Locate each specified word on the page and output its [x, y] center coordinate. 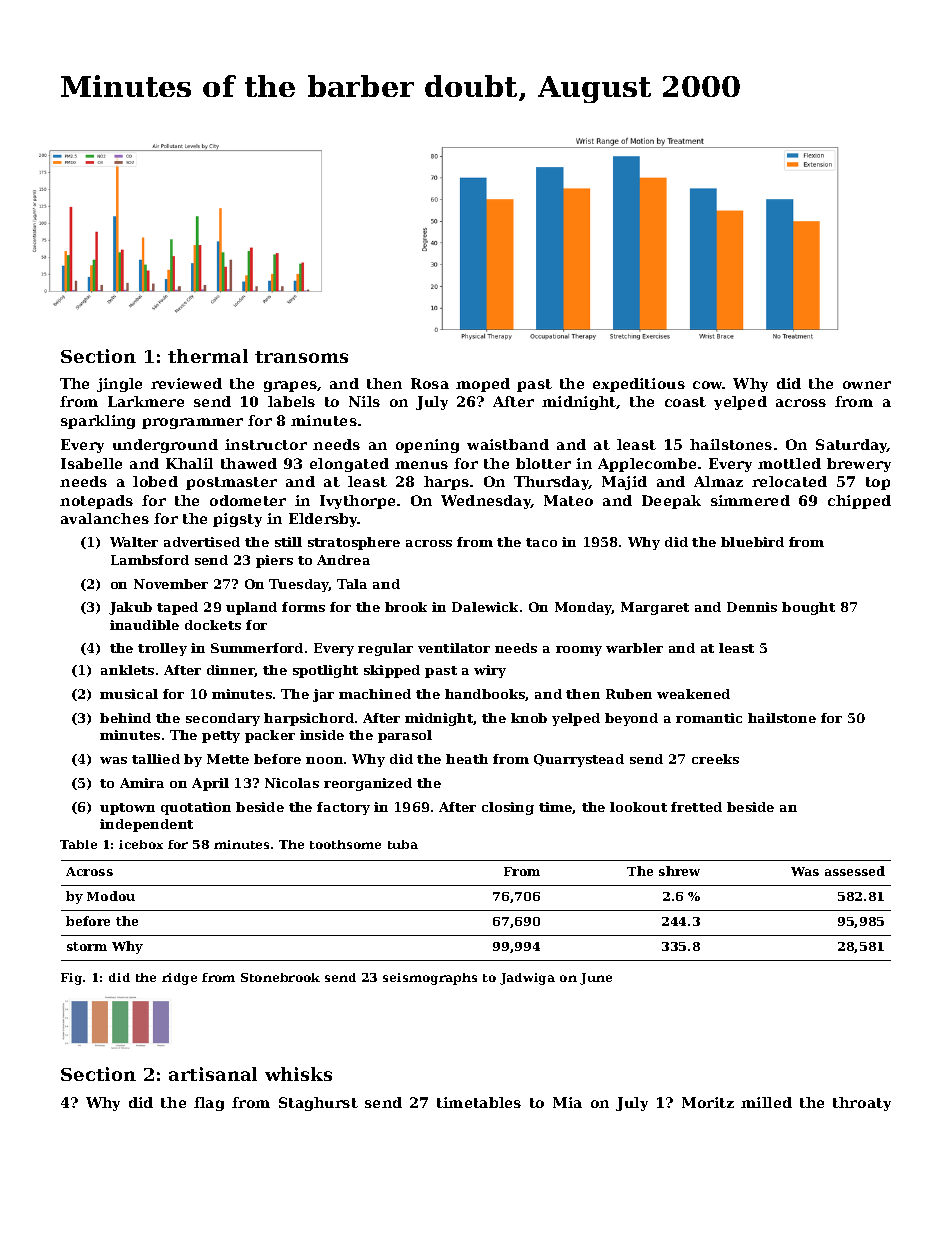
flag [209, 1104]
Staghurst [318, 1104]
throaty [862, 1104]
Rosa [430, 383]
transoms [301, 357]
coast [685, 402]
